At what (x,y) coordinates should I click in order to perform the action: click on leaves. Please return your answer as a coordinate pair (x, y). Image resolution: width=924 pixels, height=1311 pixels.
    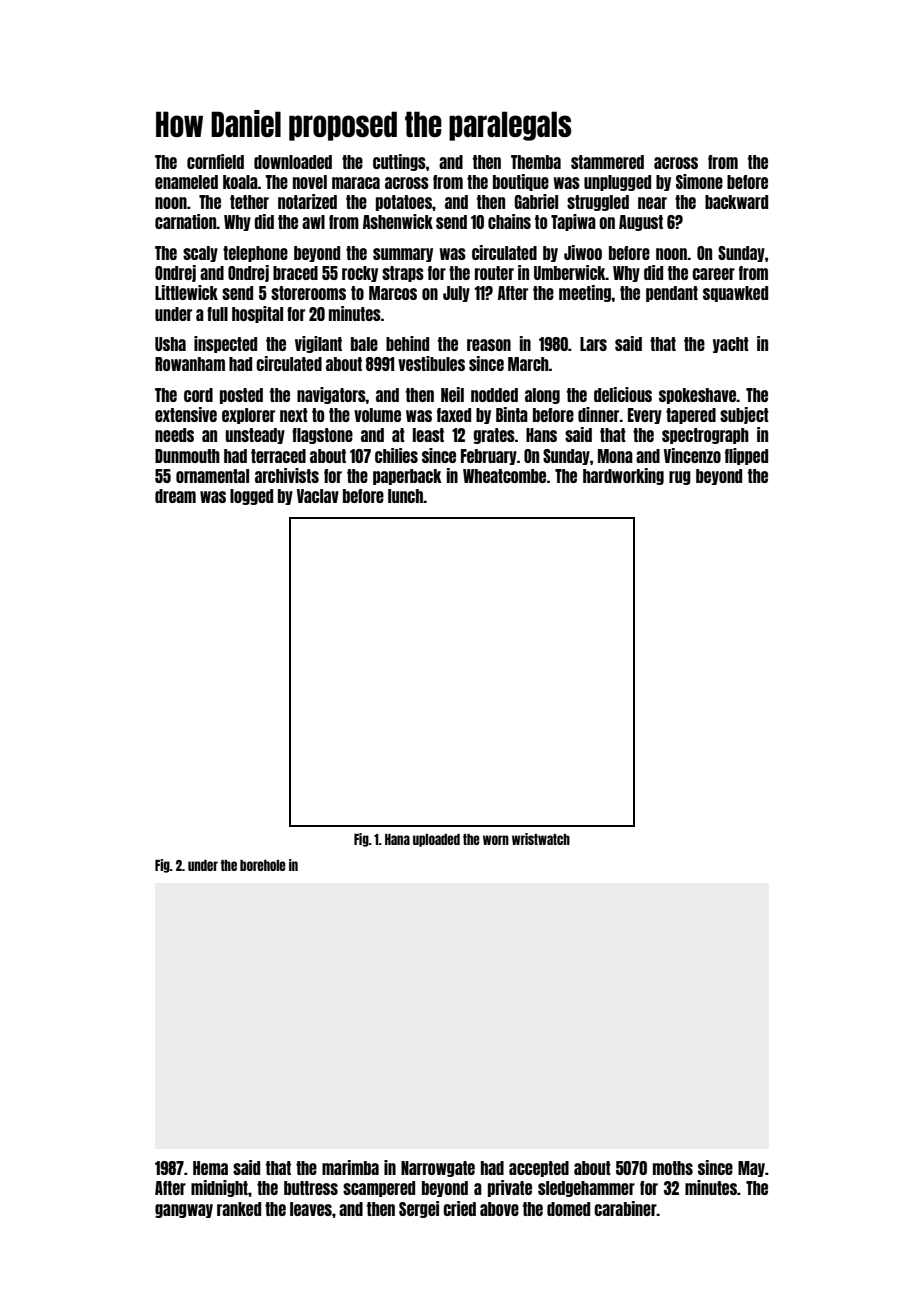
    Looking at the image, I should click on (311, 1209).
